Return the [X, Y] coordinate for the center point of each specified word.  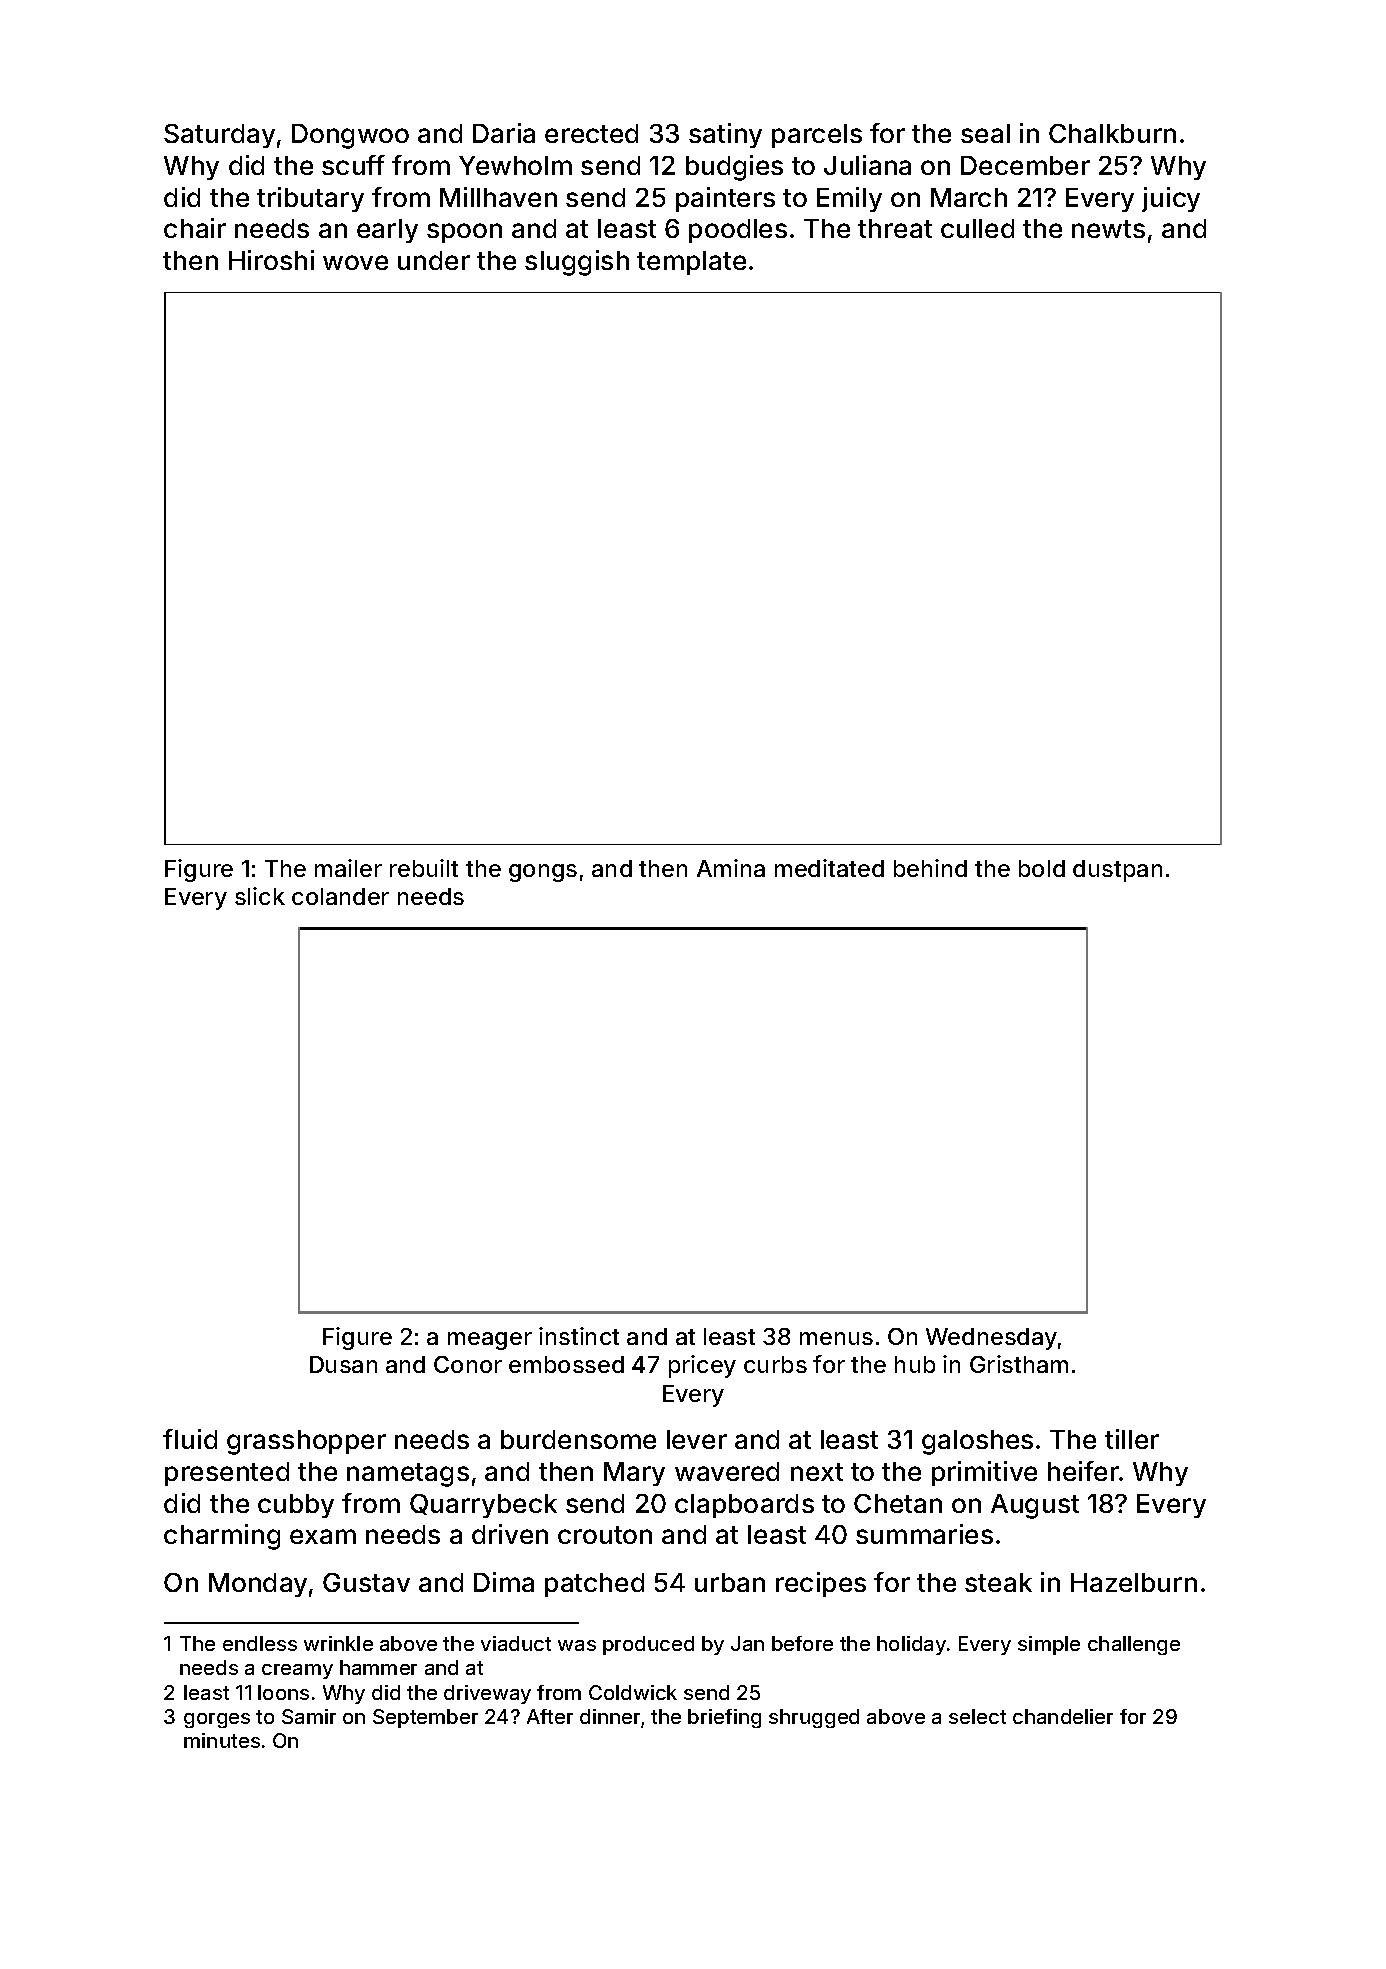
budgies [734, 168]
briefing [724, 1718]
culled [977, 228]
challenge [1134, 1645]
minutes [222, 1740]
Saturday [219, 136]
